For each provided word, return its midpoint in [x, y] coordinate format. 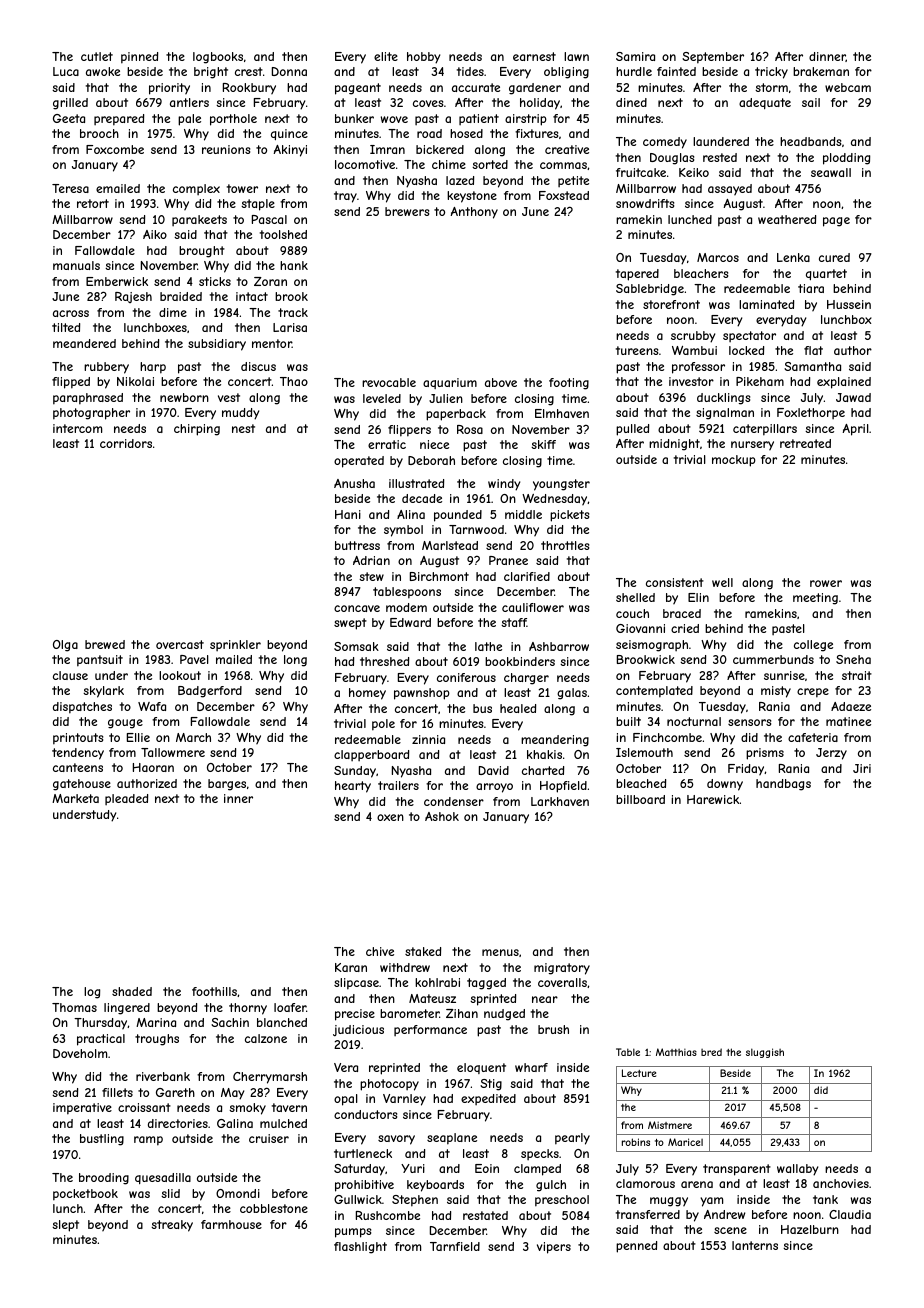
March [193, 737]
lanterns [755, 1245]
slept [65, 1226]
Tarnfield [455, 1246]
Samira [635, 56]
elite [386, 56]
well [722, 582]
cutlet [97, 56]
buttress [357, 545]
